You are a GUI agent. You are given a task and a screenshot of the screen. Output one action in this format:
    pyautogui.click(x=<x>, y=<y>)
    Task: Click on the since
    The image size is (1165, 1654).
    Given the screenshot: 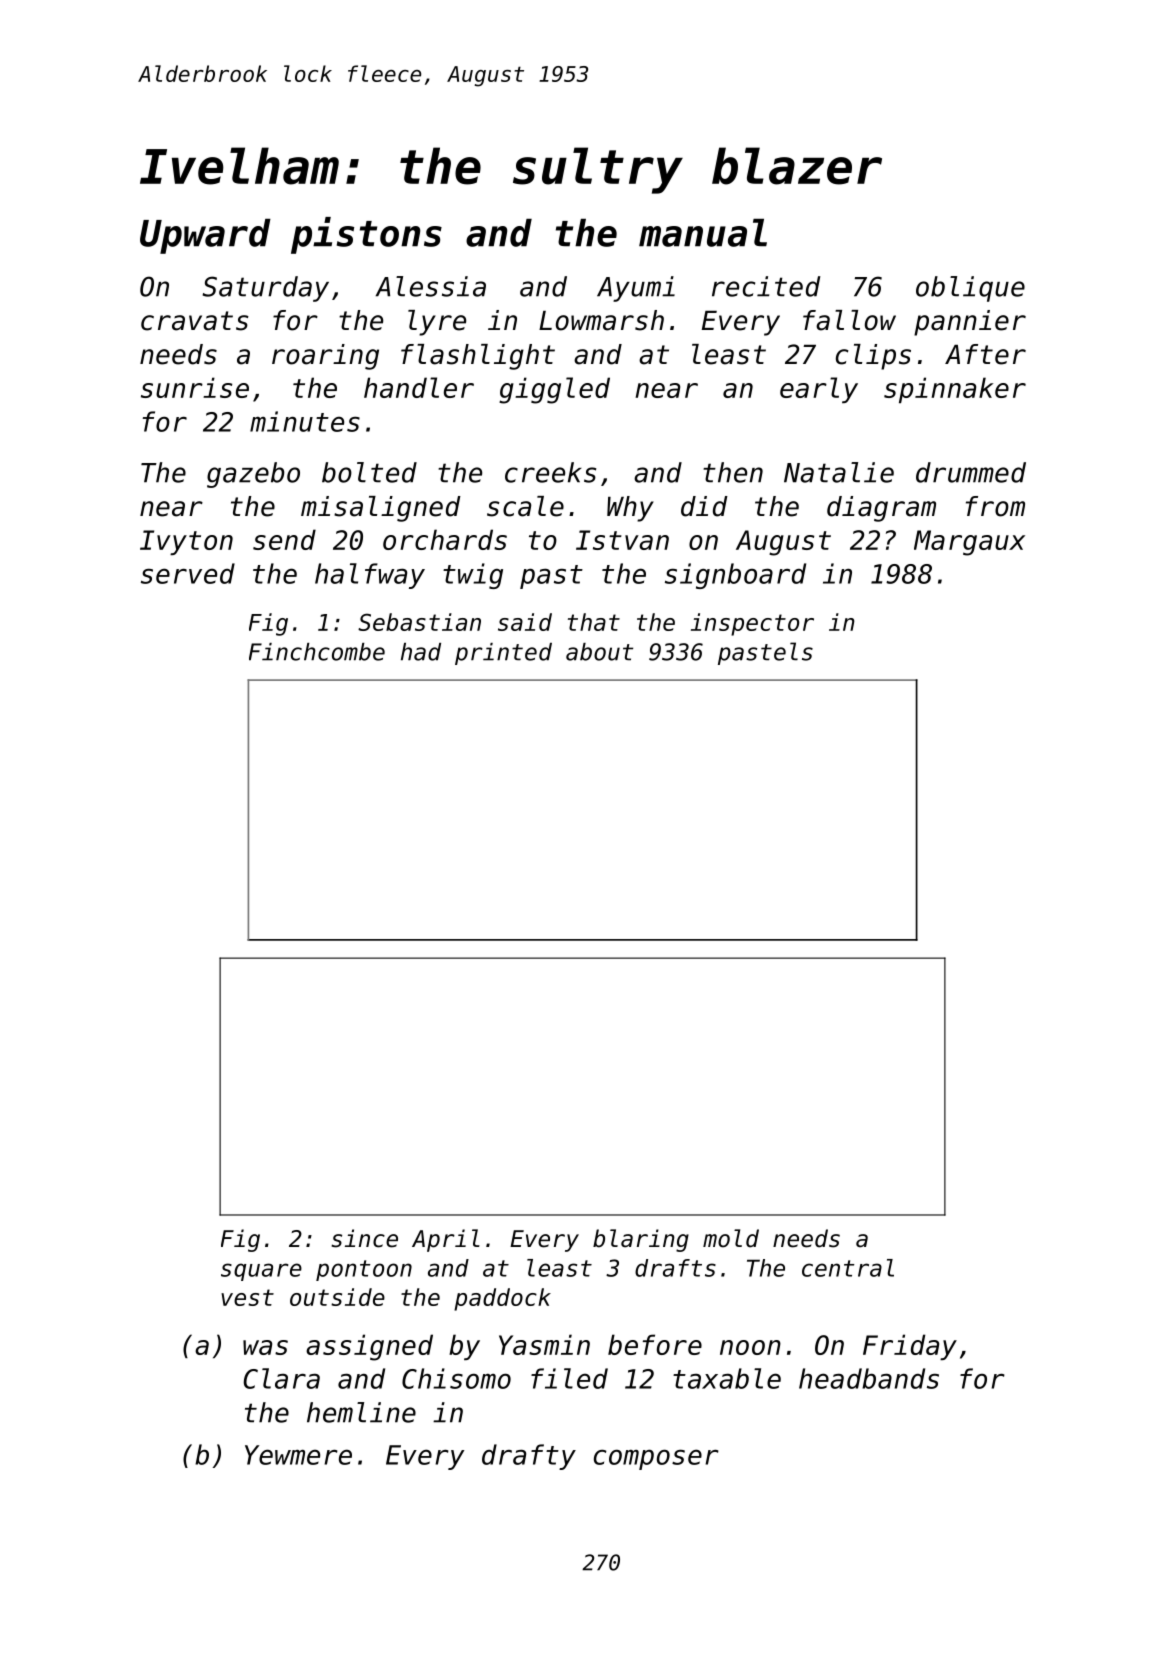 What is the action you would take?
    pyautogui.click(x=364, y=1238)
